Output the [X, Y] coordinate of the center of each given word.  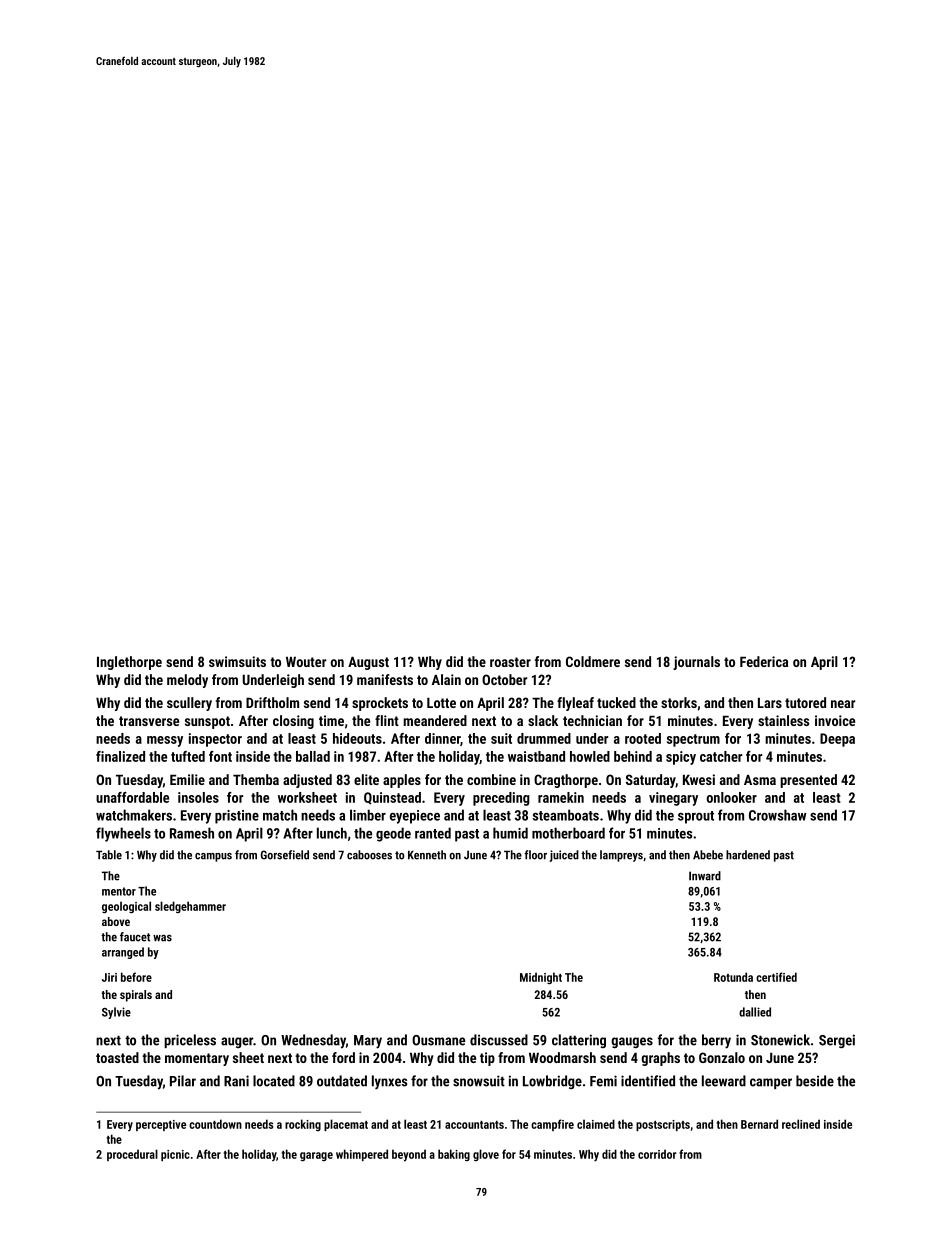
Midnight [541, 978]
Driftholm [272, 702]
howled [590, 756]
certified [776, 977]
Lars [770, 703]
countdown [215, 1124]
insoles [198, 797]
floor [535, 855]
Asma [760, 780]
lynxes [389, 1082]
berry [716, 1041]
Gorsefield [285, 855]
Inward [705, 876]
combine [491, 779]
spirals [136, 996]
